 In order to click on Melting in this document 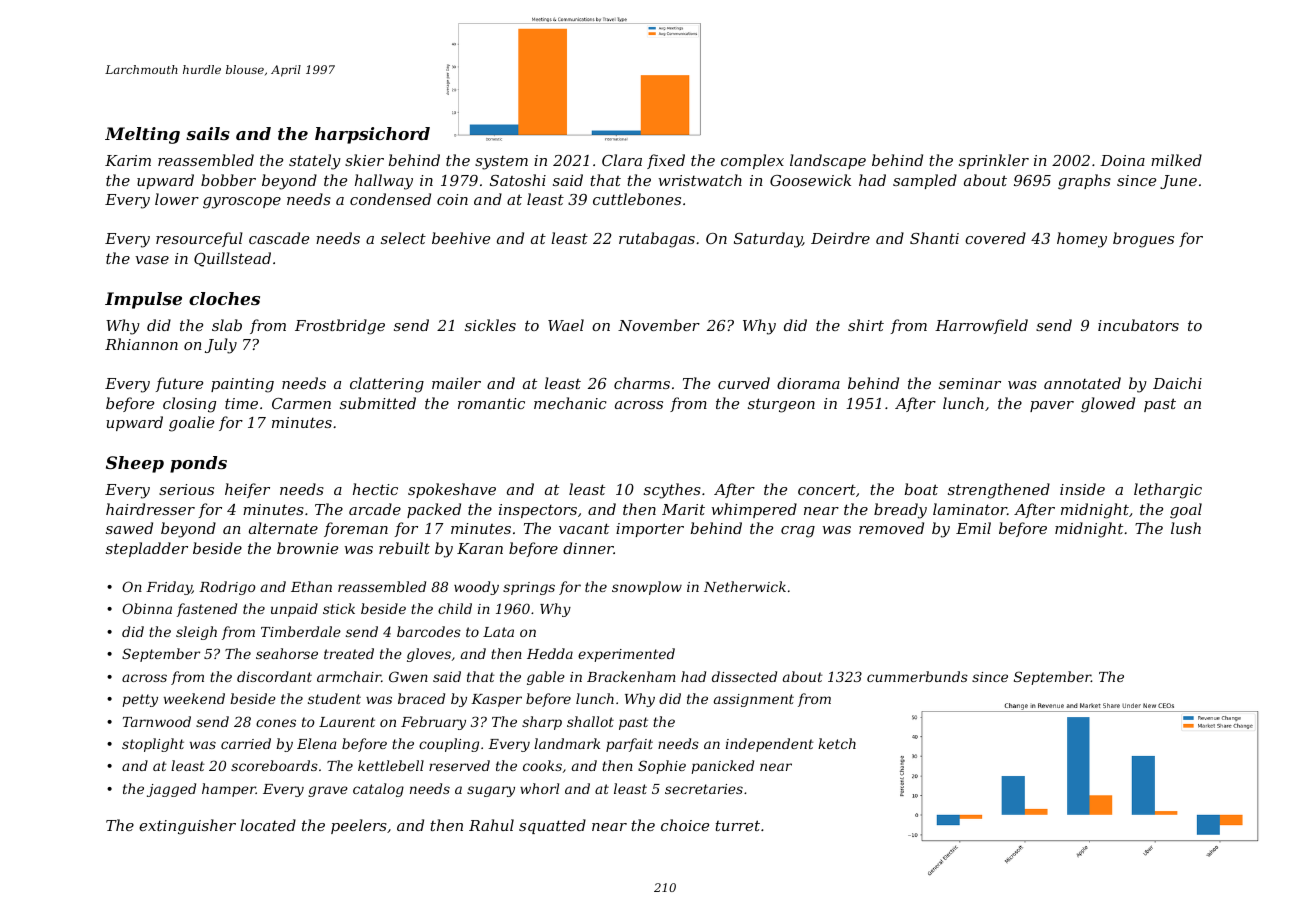, I will do `click(142, 135)`.
